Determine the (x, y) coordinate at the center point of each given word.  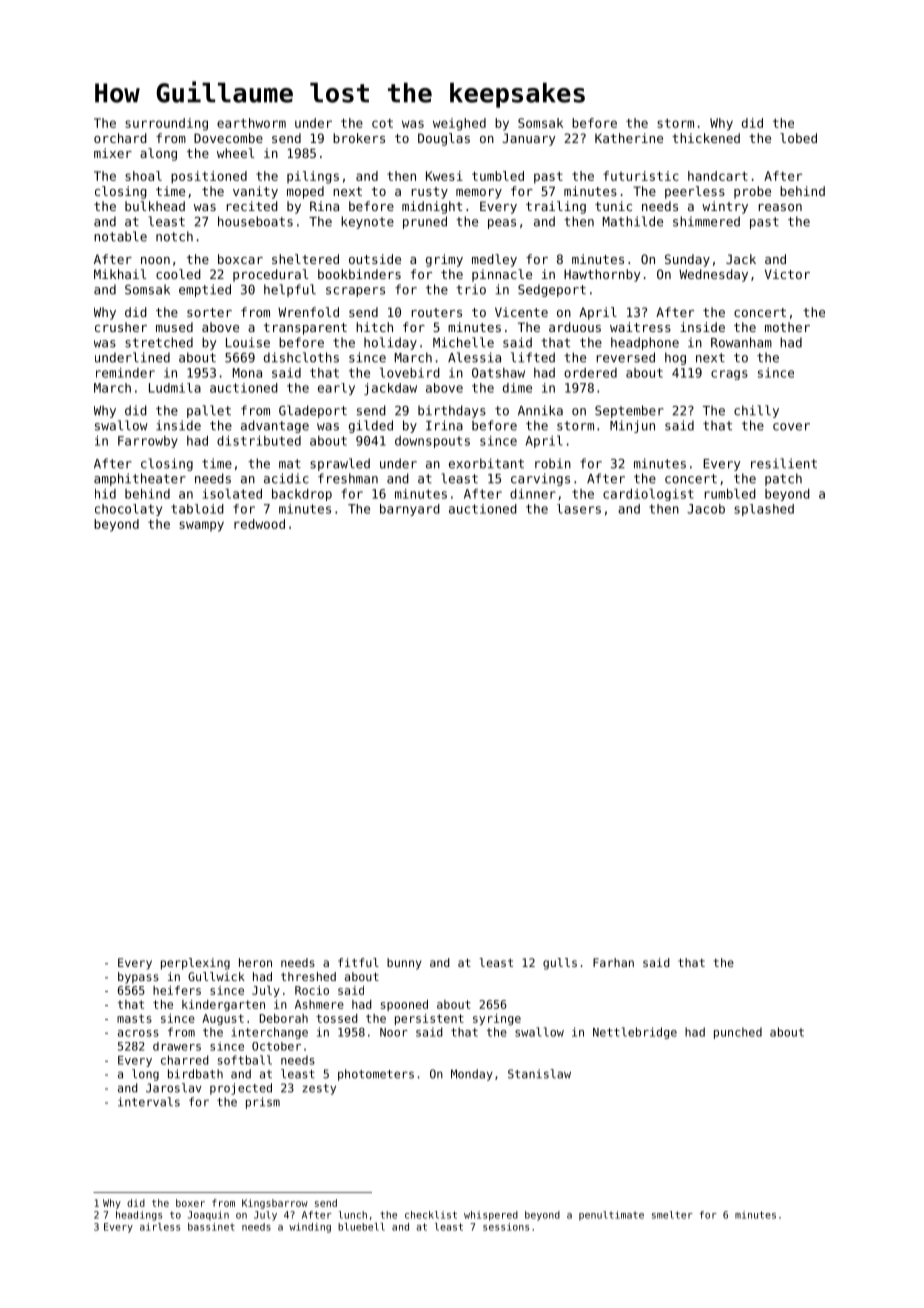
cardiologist (648, 494)
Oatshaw (498, 373)
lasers (579, 509)
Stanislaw (539, 1074)
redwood (259, 524)
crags (729, 375)
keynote (367, 222)
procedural (270, 275)
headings (139, 1216)
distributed (259, 441)
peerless (695, 192)
